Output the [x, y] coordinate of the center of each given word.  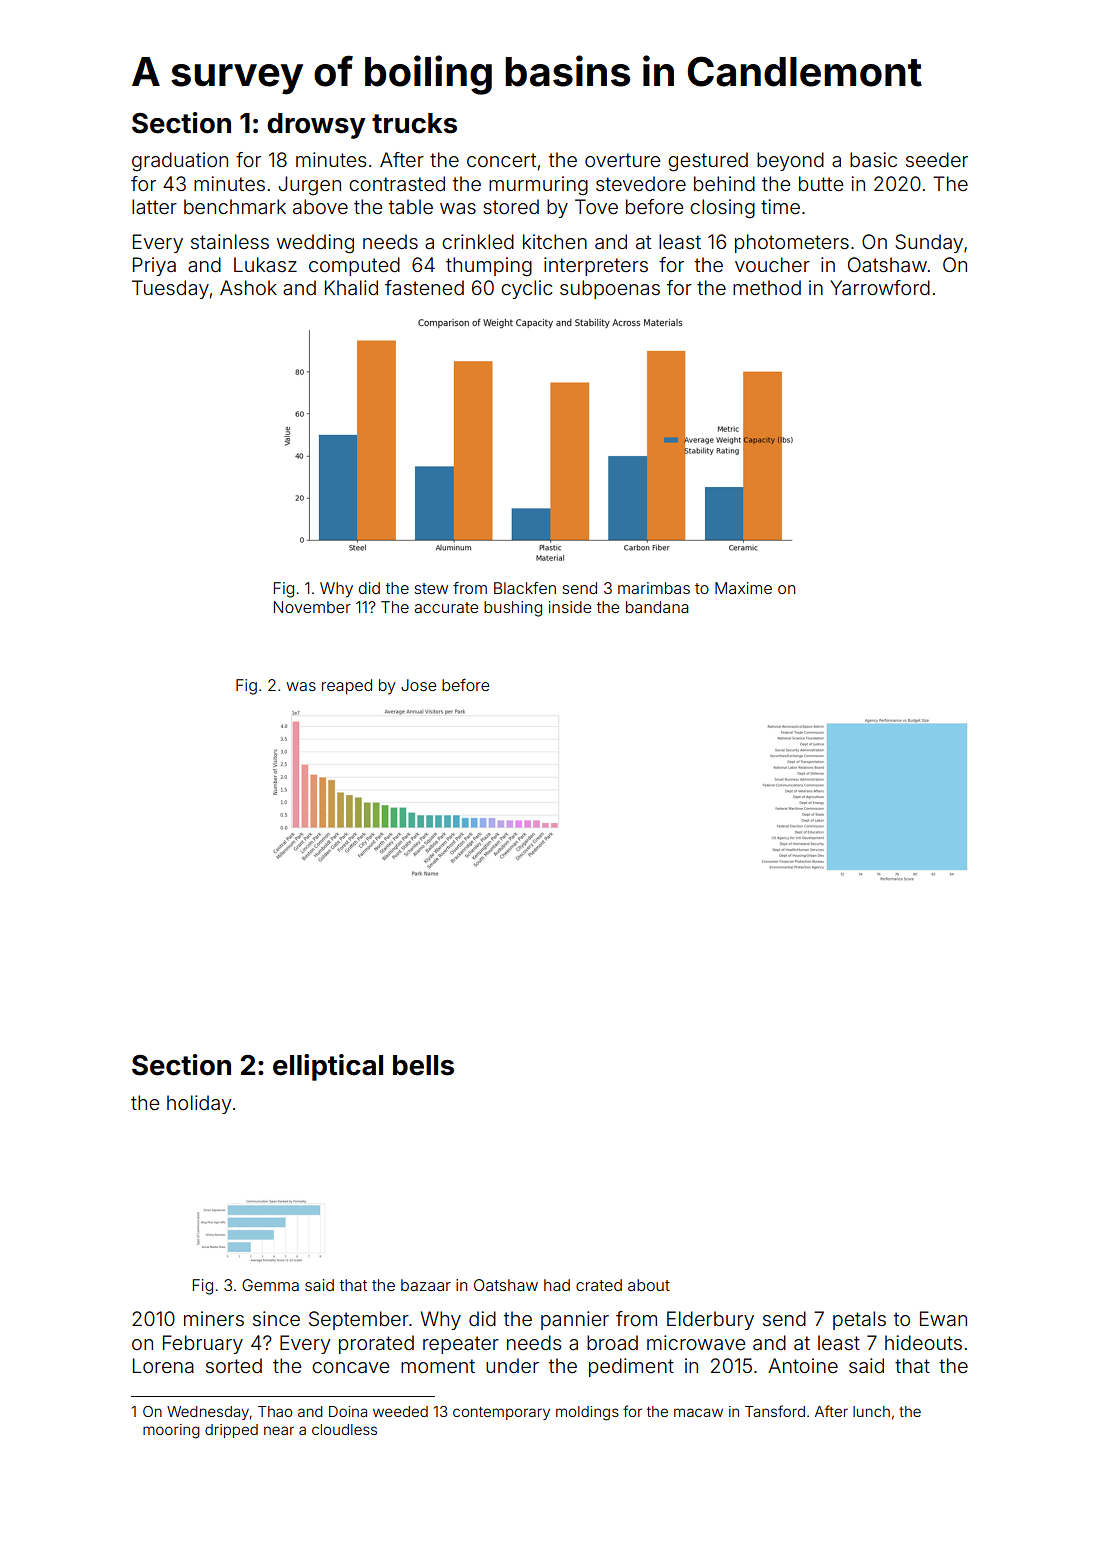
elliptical [328, 1067]
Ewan [943, 1318]
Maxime [743, 588]
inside [570, 607]
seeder [937, 159]
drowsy [316, 126]
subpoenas [610, 289]
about [649, 1285]
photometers [792, 243]
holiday [199, 1104]
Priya [154, 266]
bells [423, 1065]
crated [599, 1285]
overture [622, 160]
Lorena [163, 1365]
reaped [347, 687]
